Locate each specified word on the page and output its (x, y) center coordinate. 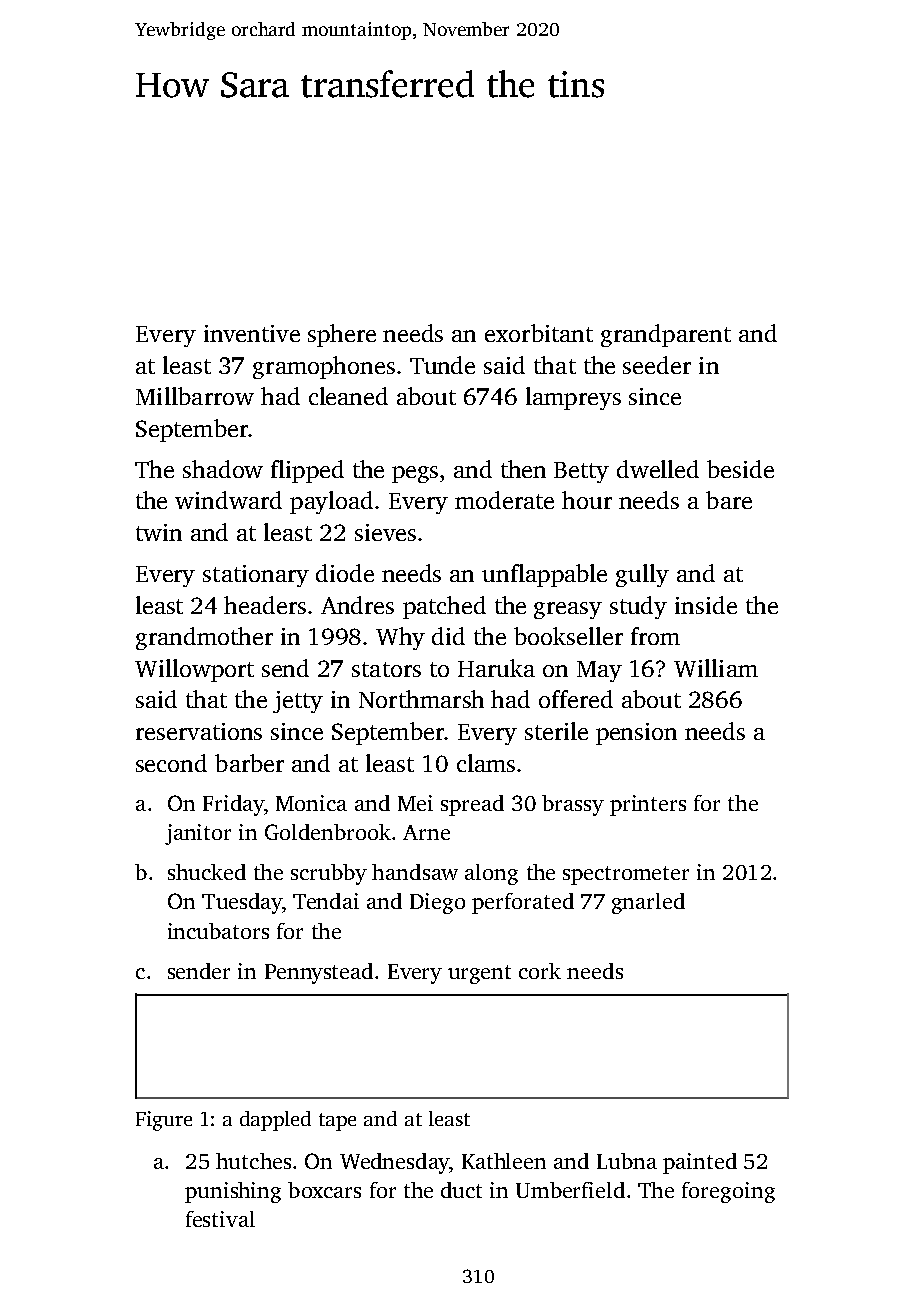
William (716, 668)
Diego (437, 903)
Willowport (194, 670)
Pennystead (319, 973)
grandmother (204, 638)
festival (220, 1219)
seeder (657, 365)
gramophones (324, 367)
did (448, 636)
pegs (415, 474)
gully (642, 575)
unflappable (544, 575)
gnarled (648, 903)
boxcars (324, 1190)
